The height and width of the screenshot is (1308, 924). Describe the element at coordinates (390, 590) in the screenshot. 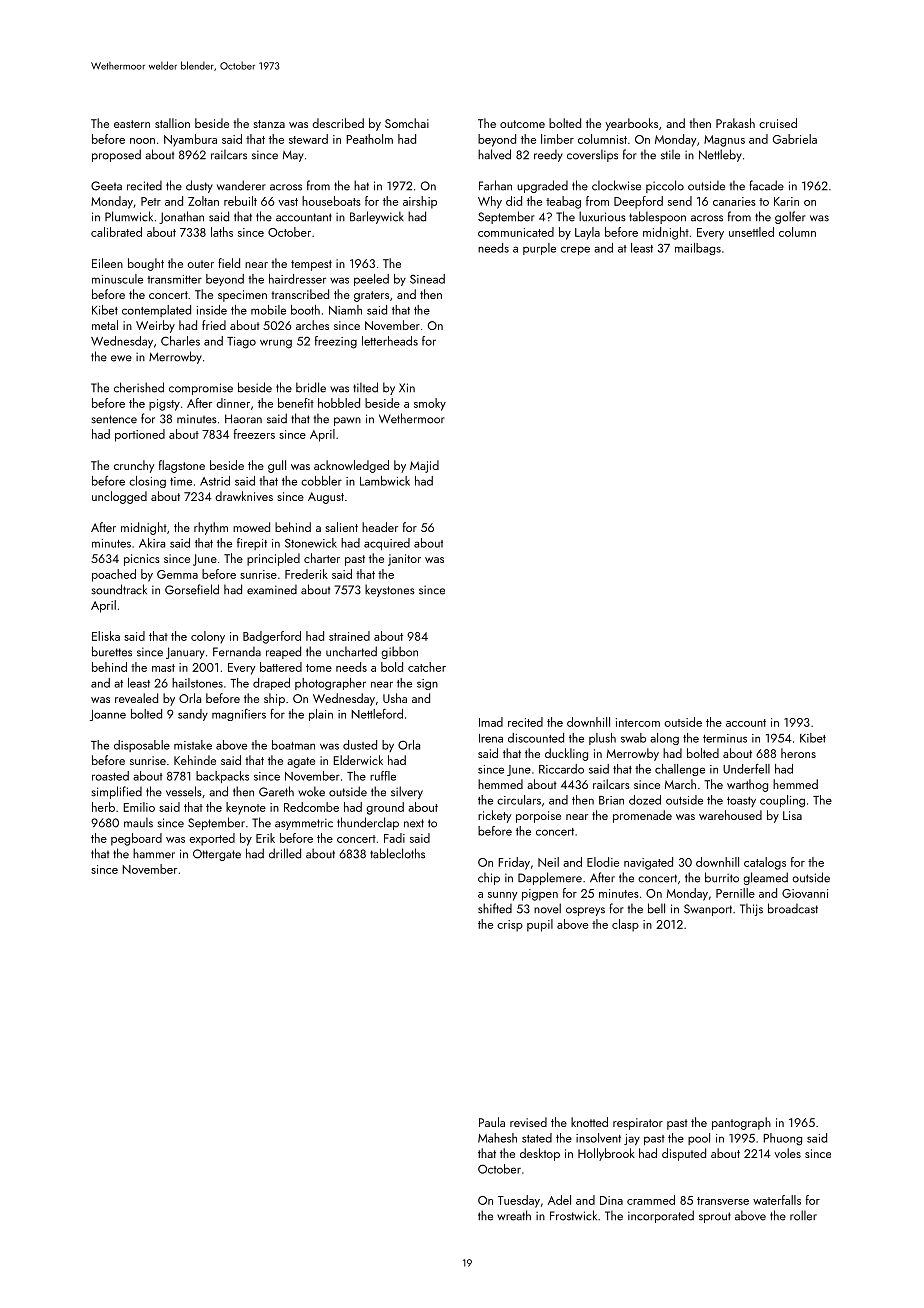

I see `keystones` at that location.
